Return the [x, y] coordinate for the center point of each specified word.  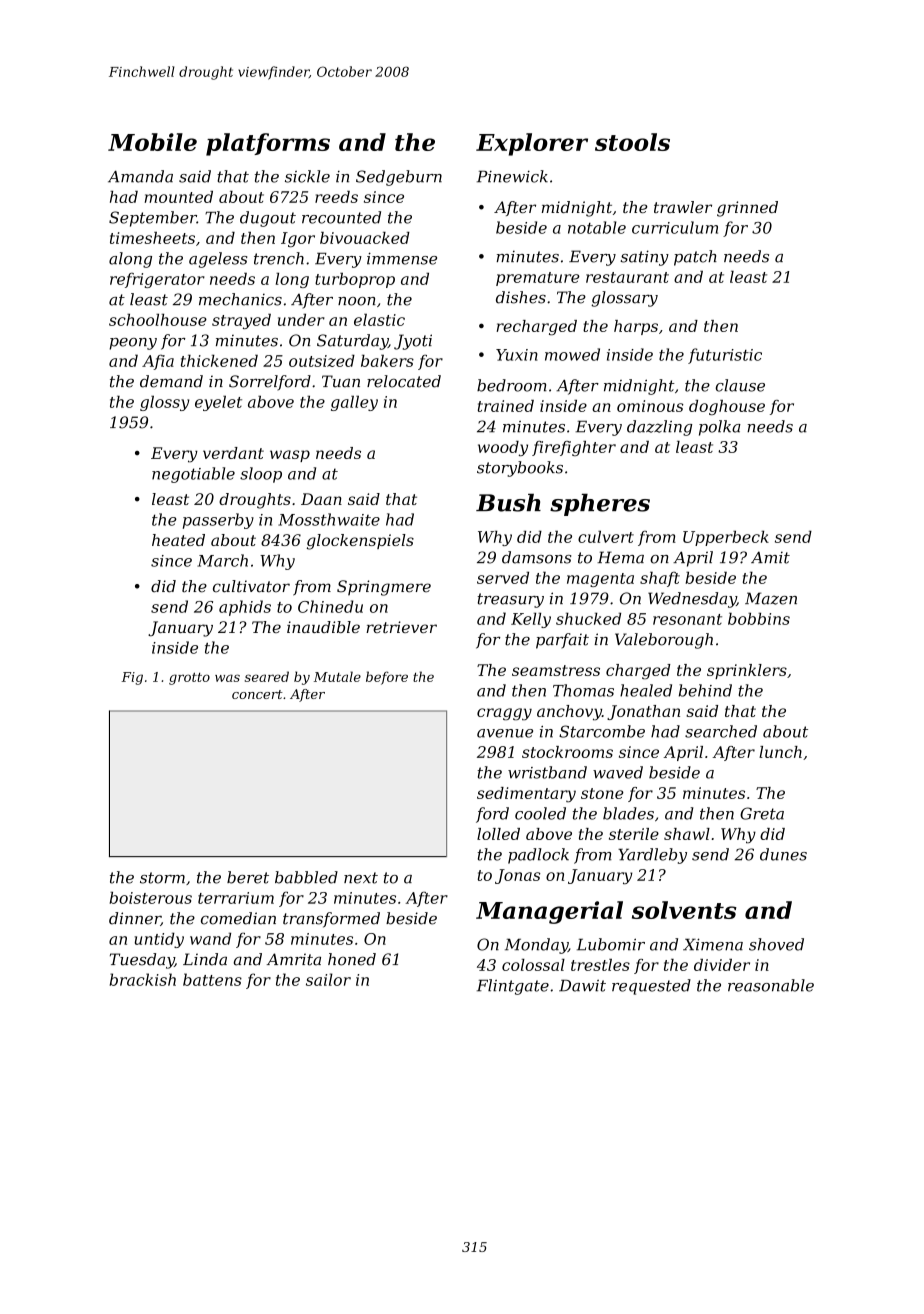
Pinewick [512, 176]
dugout [268, 219]
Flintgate [513, 987]
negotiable [193, 475]
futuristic [725, 356]
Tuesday [142, 961]
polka [720, 428]
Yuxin [517, 355]
